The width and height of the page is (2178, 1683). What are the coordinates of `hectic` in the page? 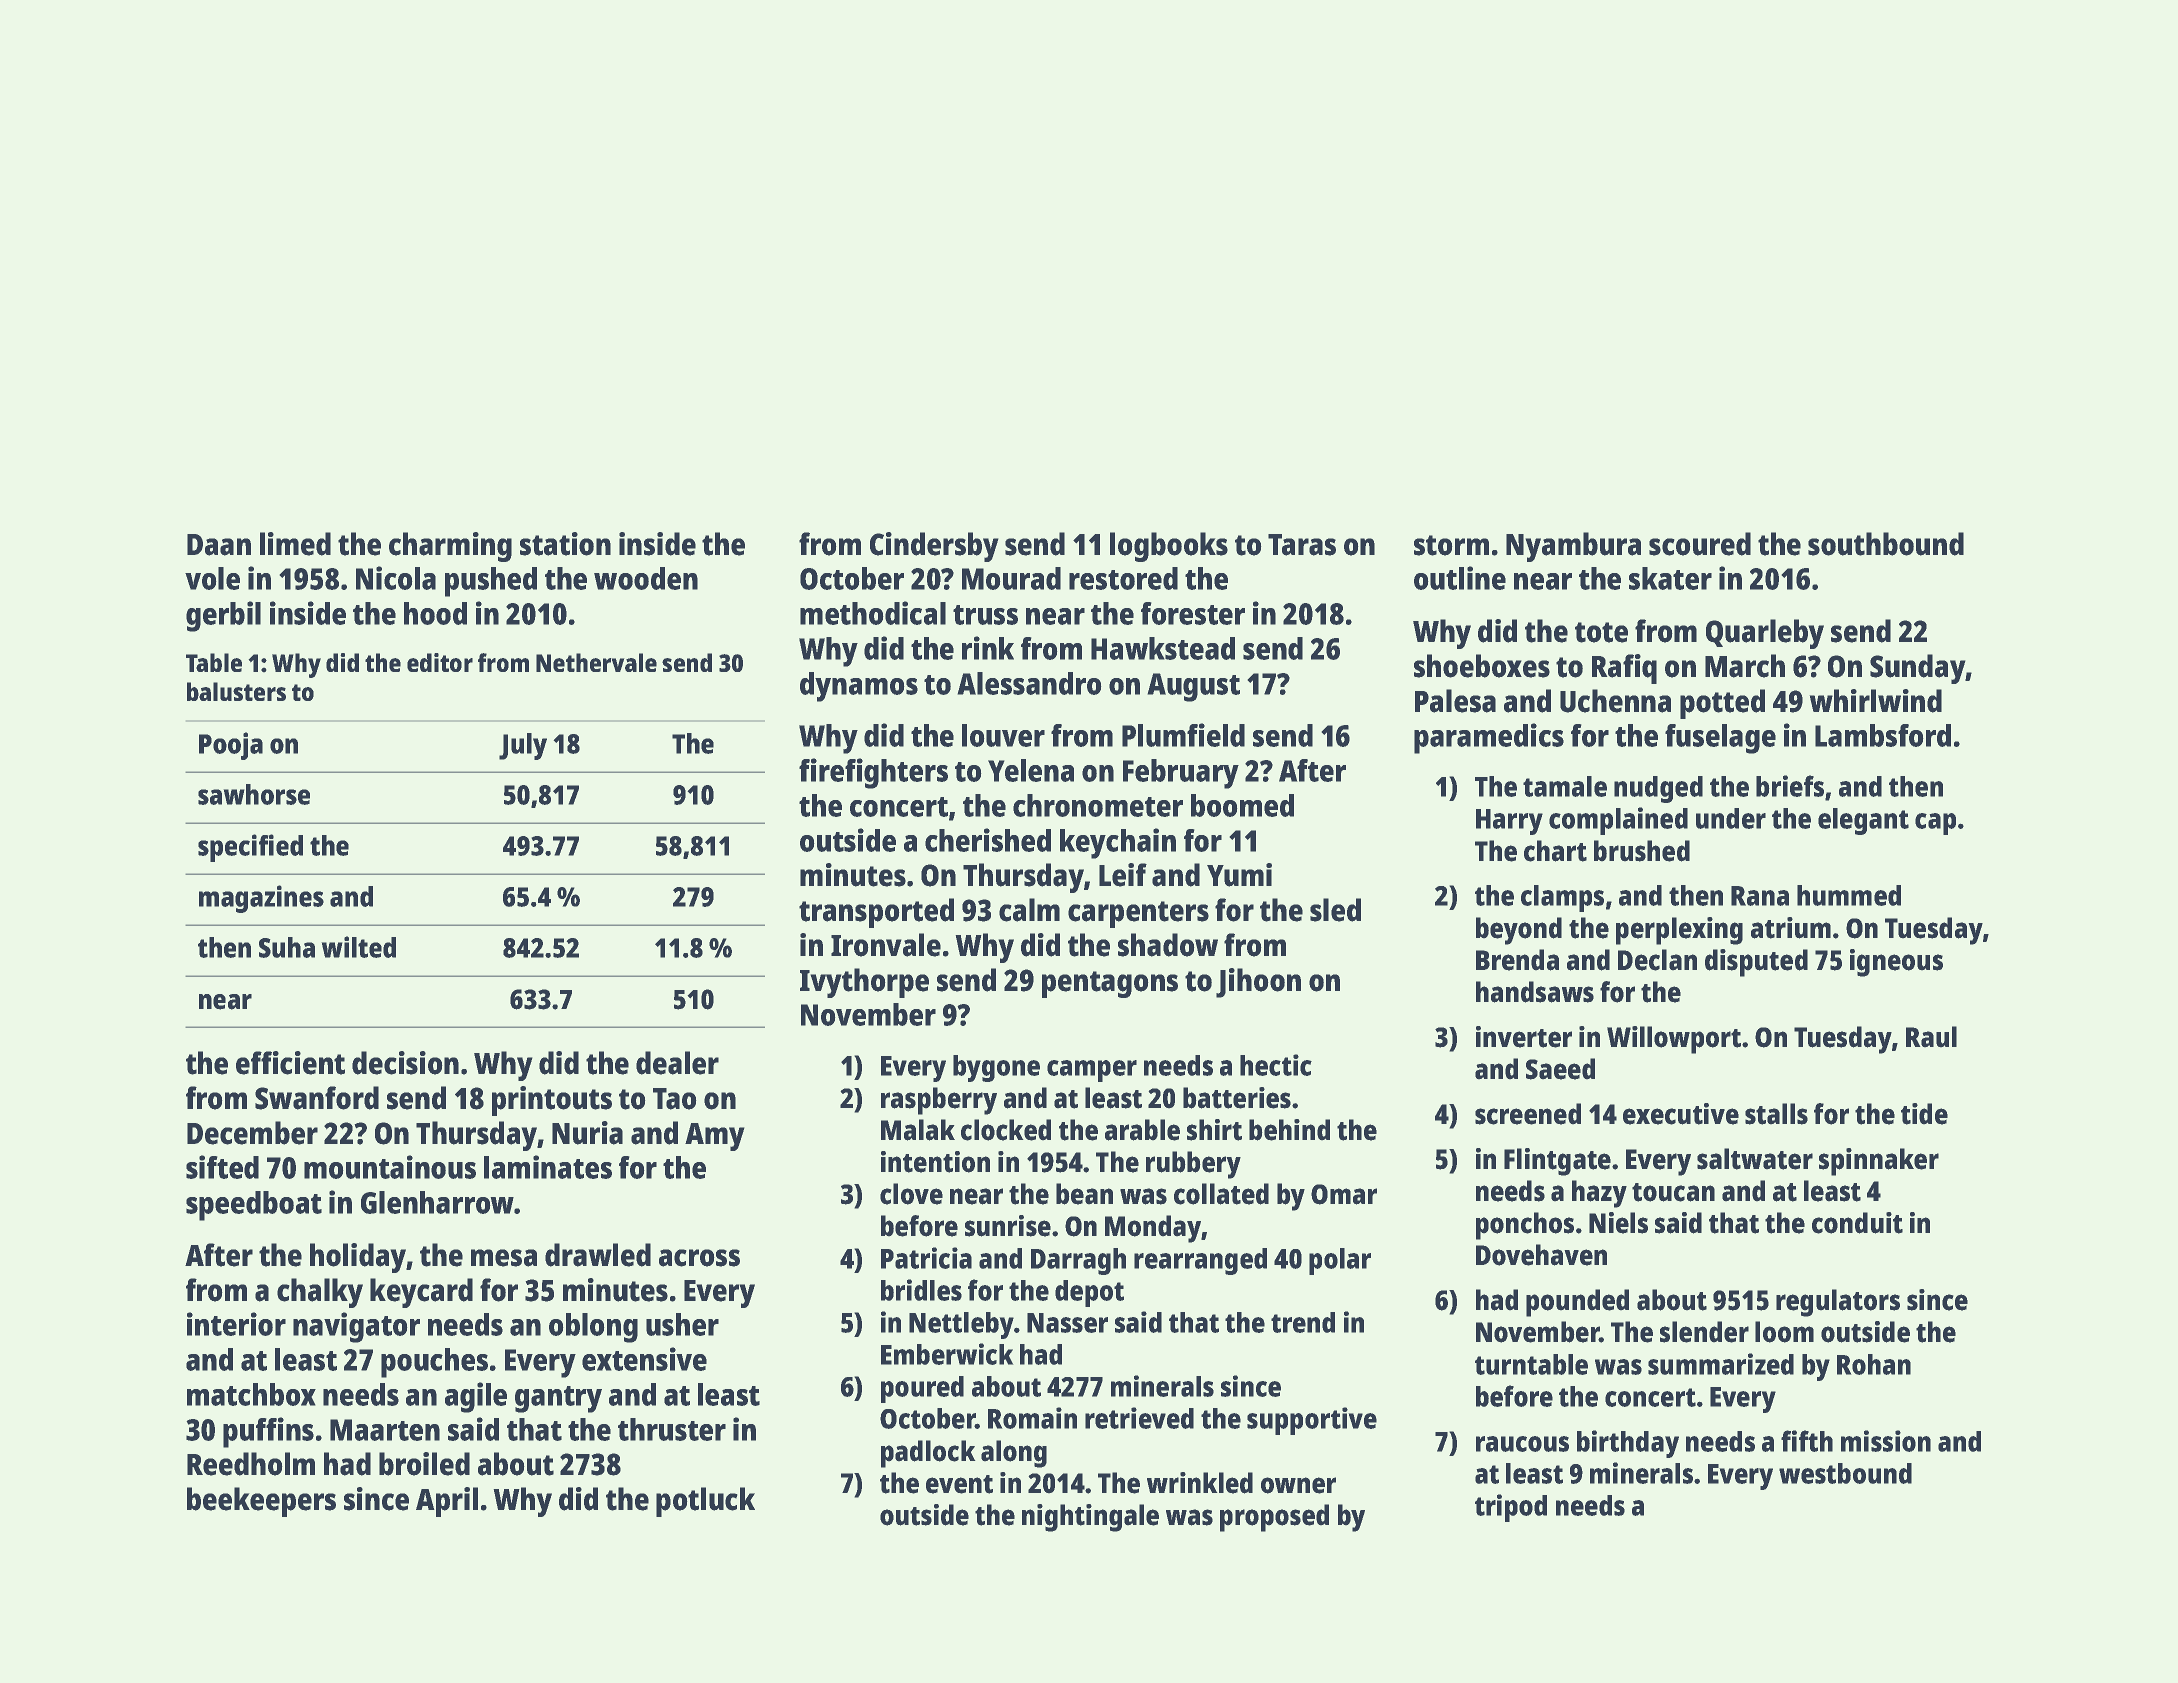 It's located at (1276, 1065).
